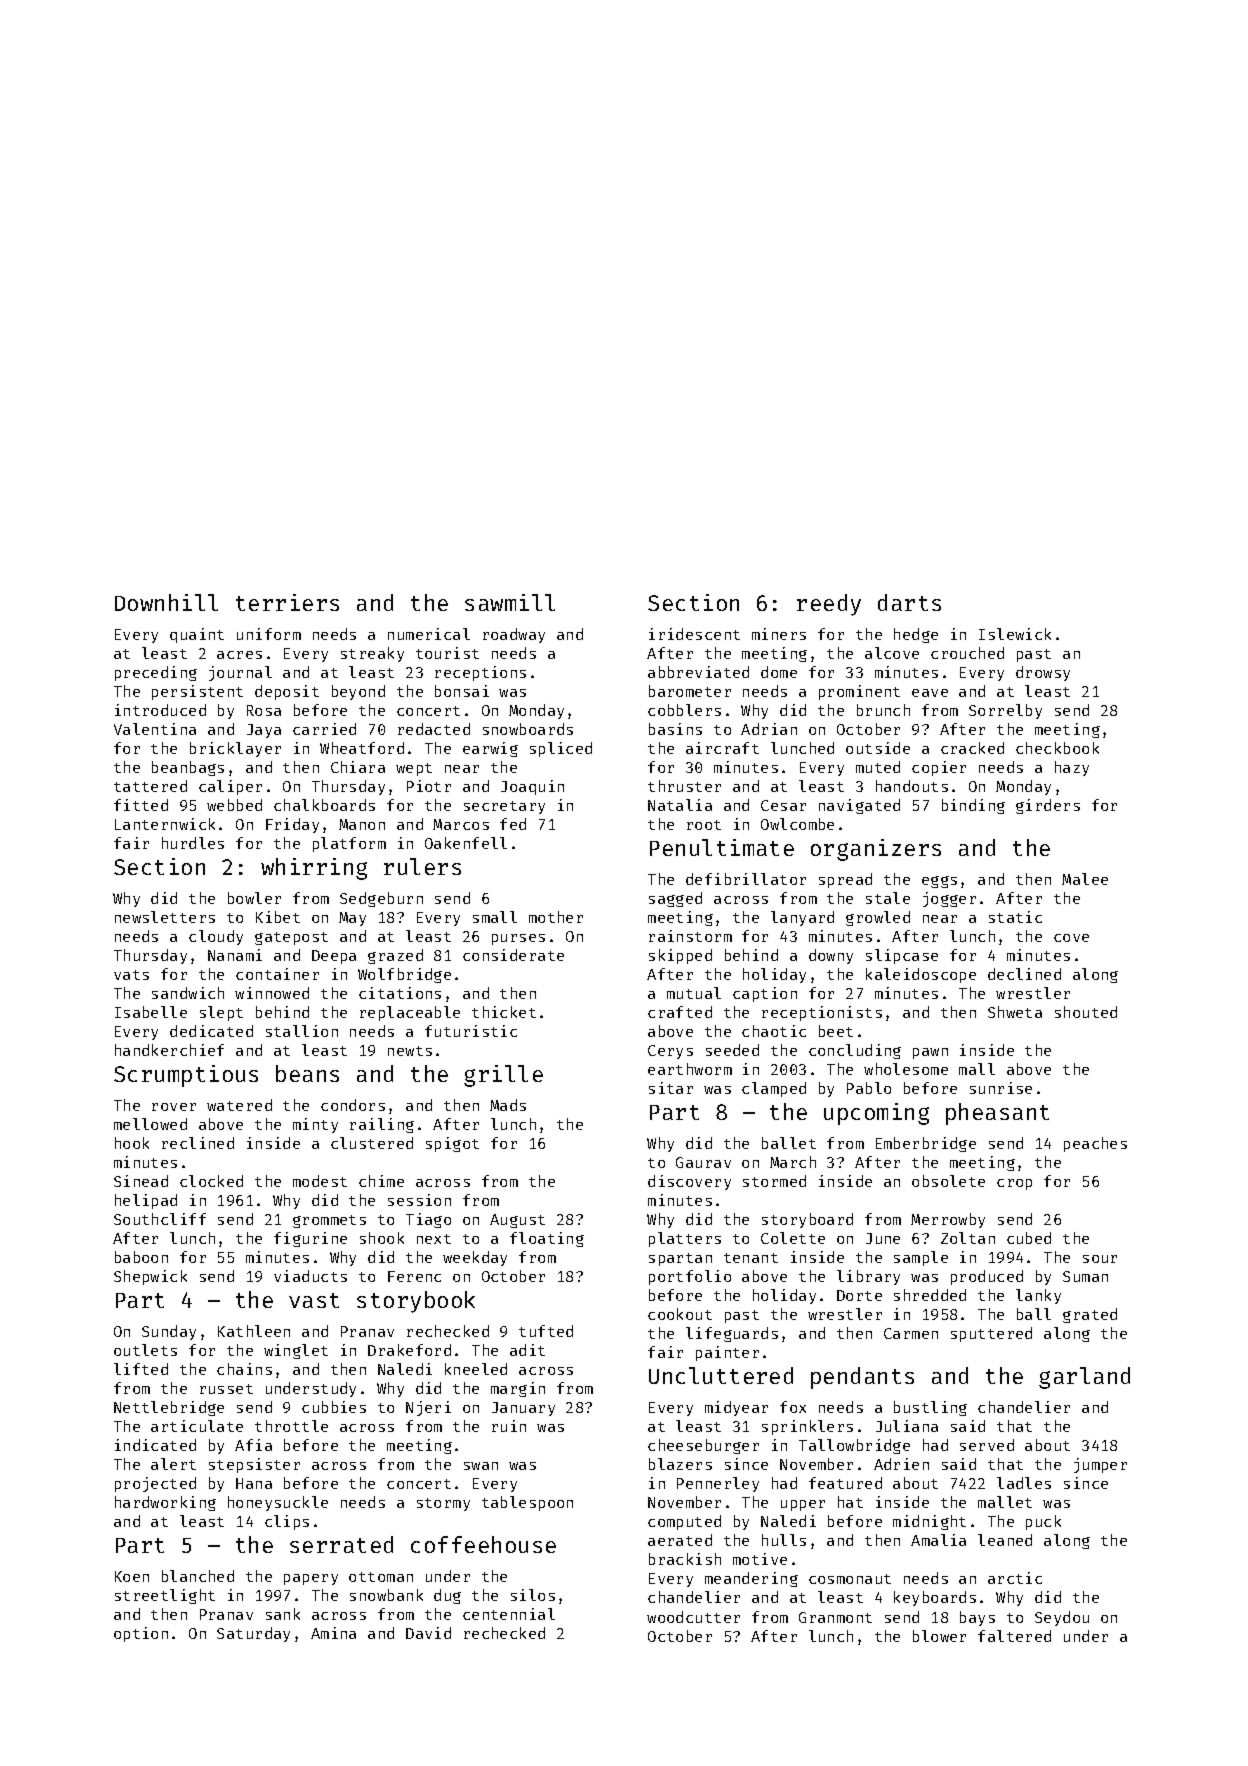 This page has height=1766, width=1248. Describe the element at coordinates (547, 1239) in the page. I see `floating` at that location.
